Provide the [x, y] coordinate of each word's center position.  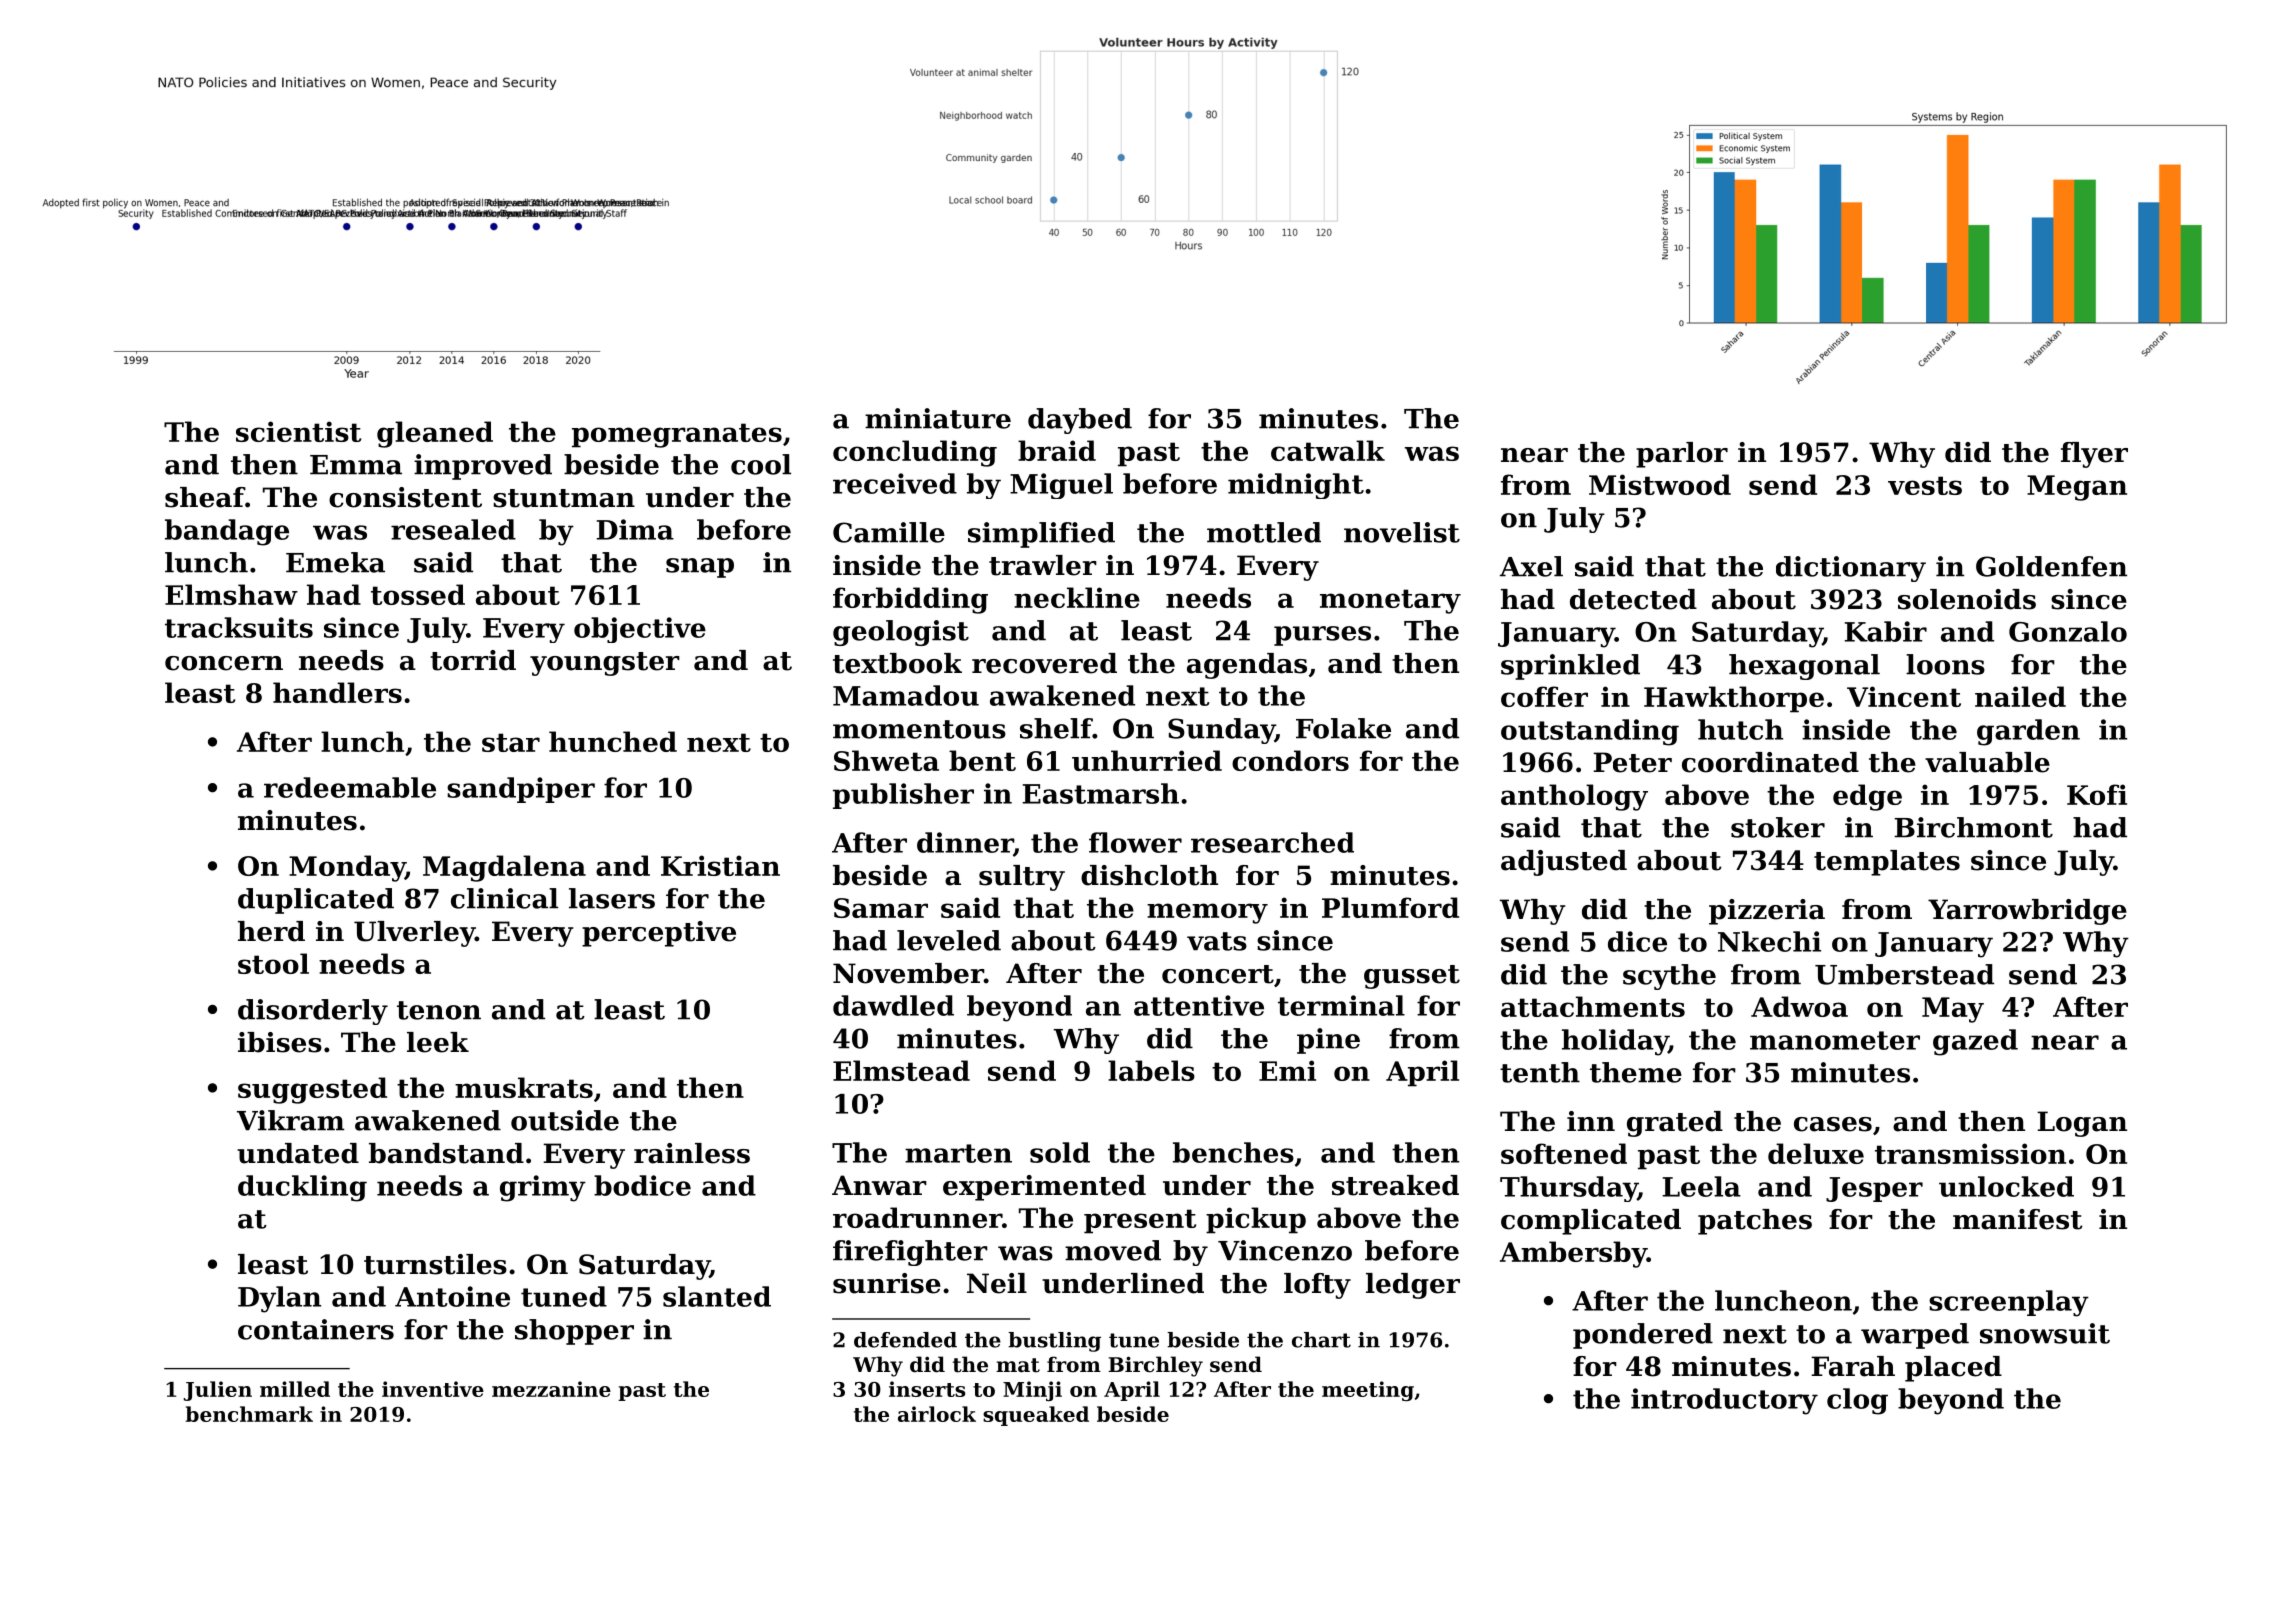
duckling [302, 1188]
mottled [1264, 532]
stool [273, 963]
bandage [227, 532]
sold [1060, 1152]
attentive [1199, 1005]
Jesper [1874, 1189]
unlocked [2006, 1186]
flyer [2094, 455]
